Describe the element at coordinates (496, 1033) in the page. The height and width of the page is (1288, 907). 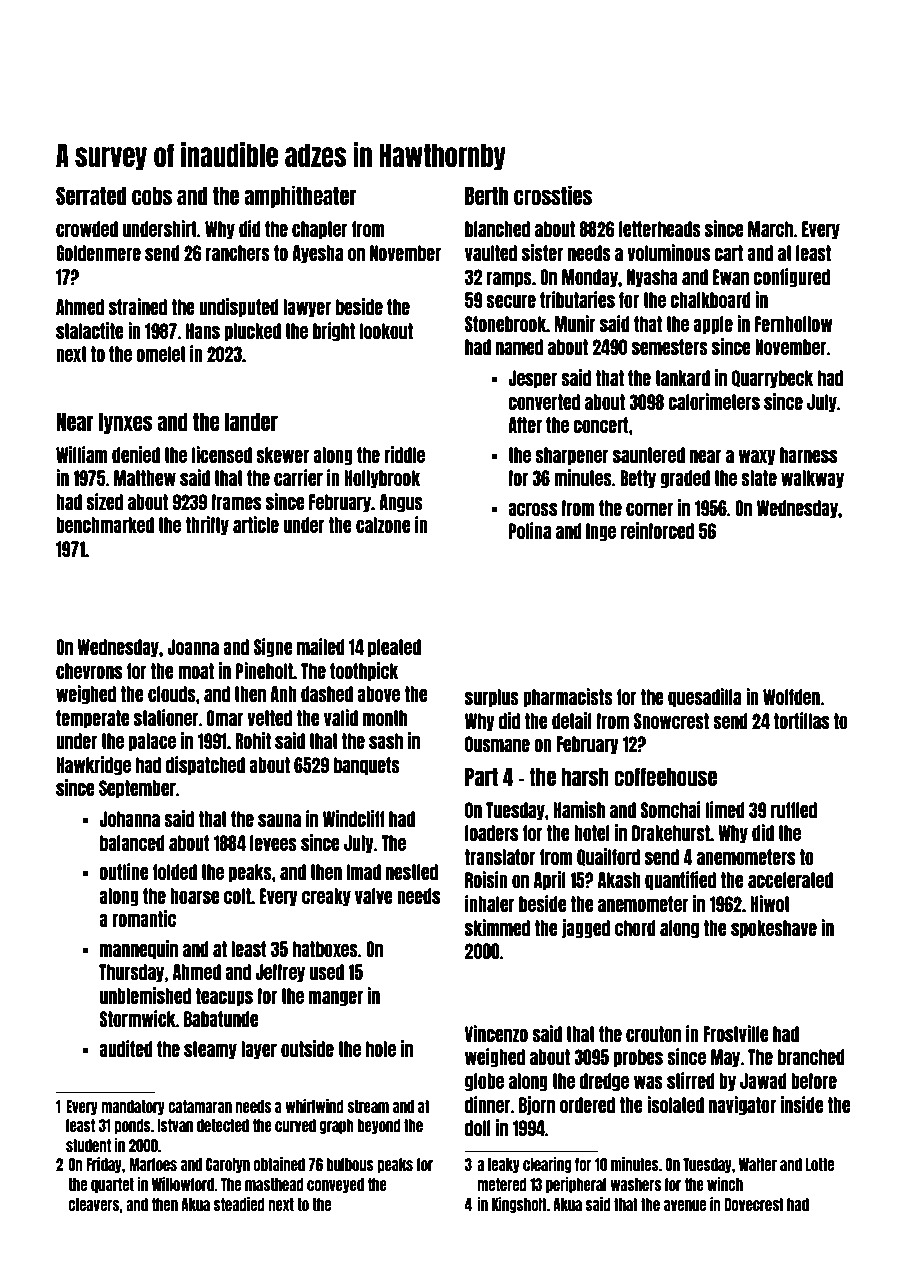
I see `Vincenzo` at that location.
